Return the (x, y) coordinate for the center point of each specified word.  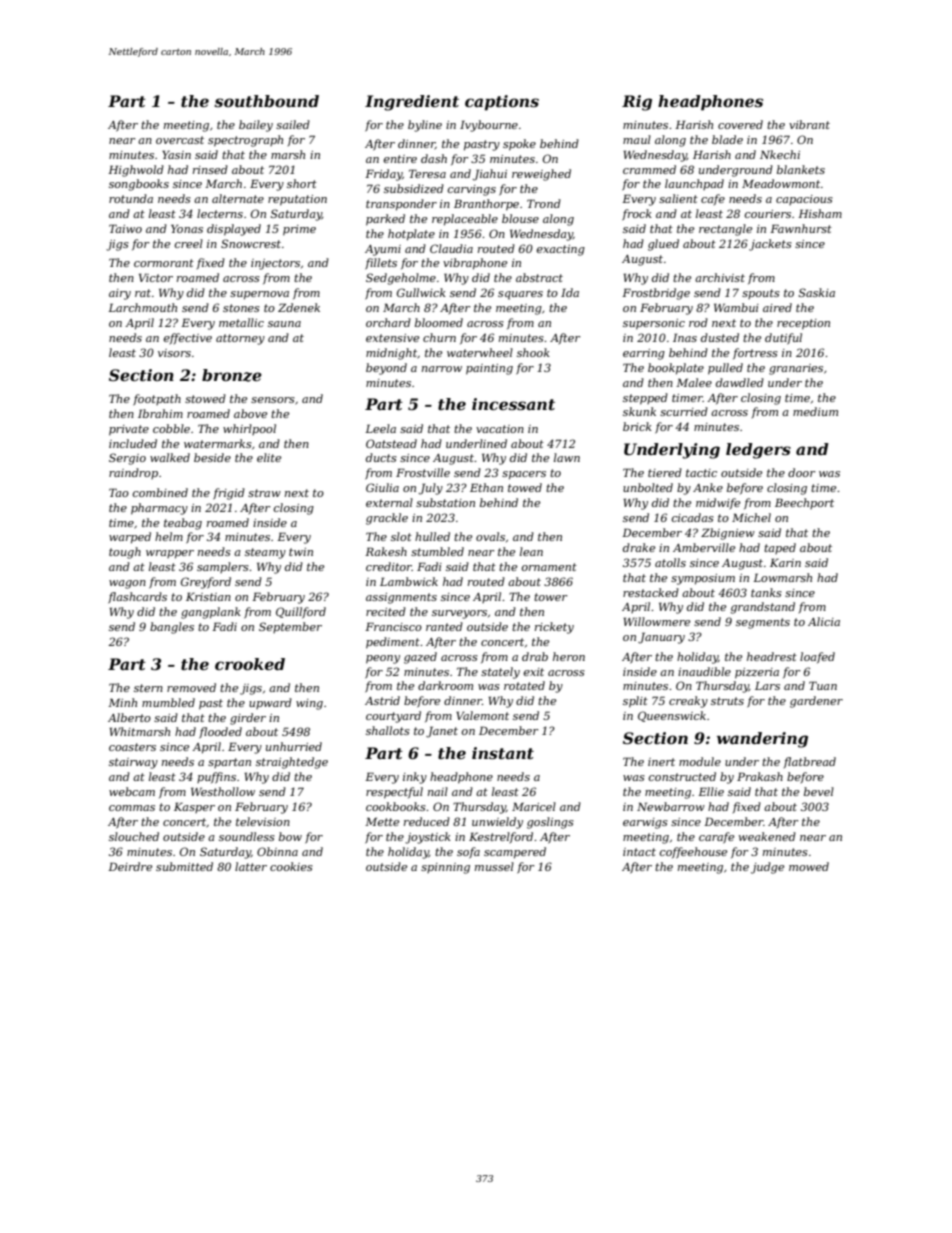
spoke (519, 145)
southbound (266, 101)
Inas (685, 337)
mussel (494, 866)
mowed (809, 866)
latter (251, 866)
